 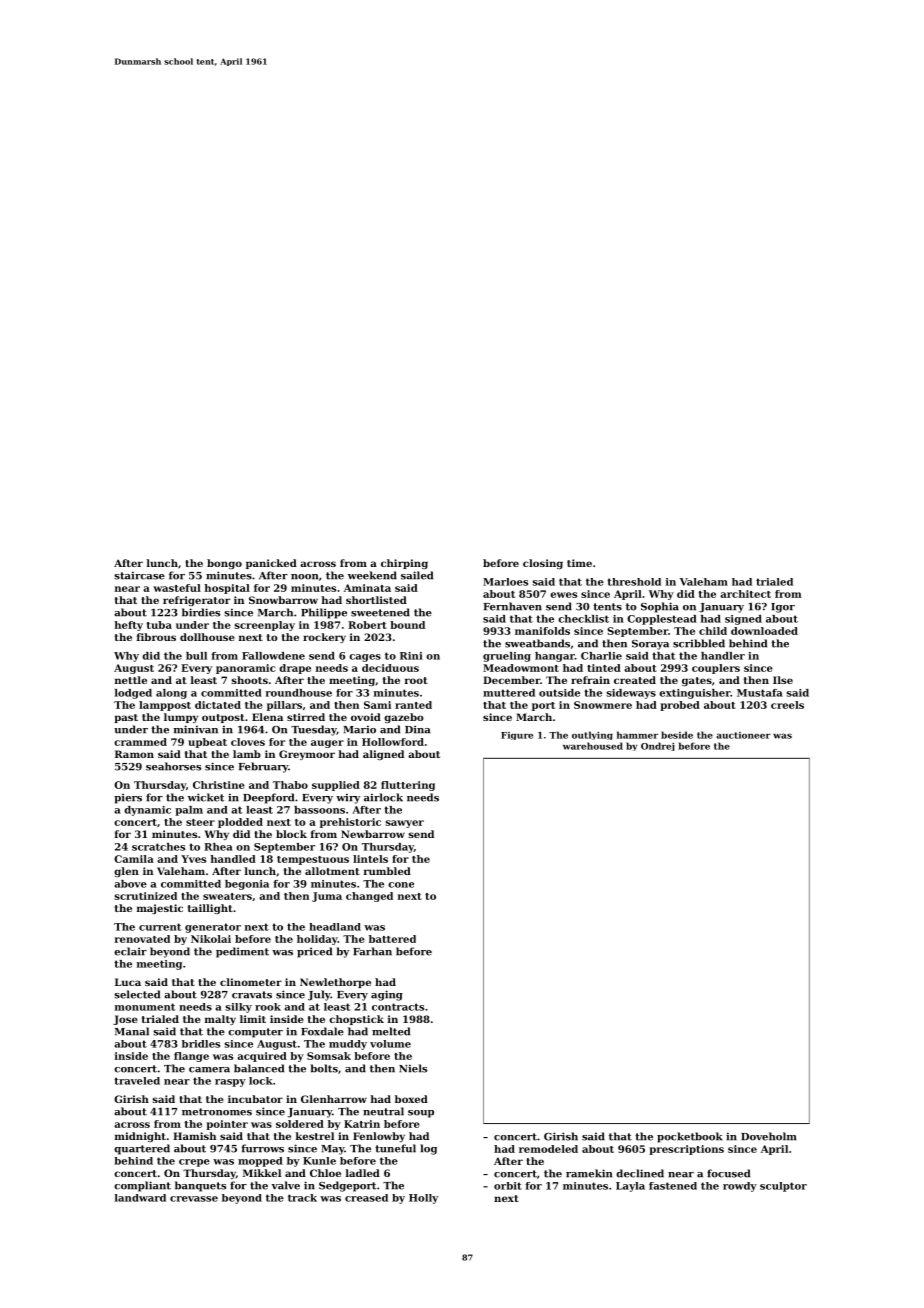 What do you see at coordinates (139, 575) in the screenshot?
I see `staircase` at bounding box center [139, 575].
